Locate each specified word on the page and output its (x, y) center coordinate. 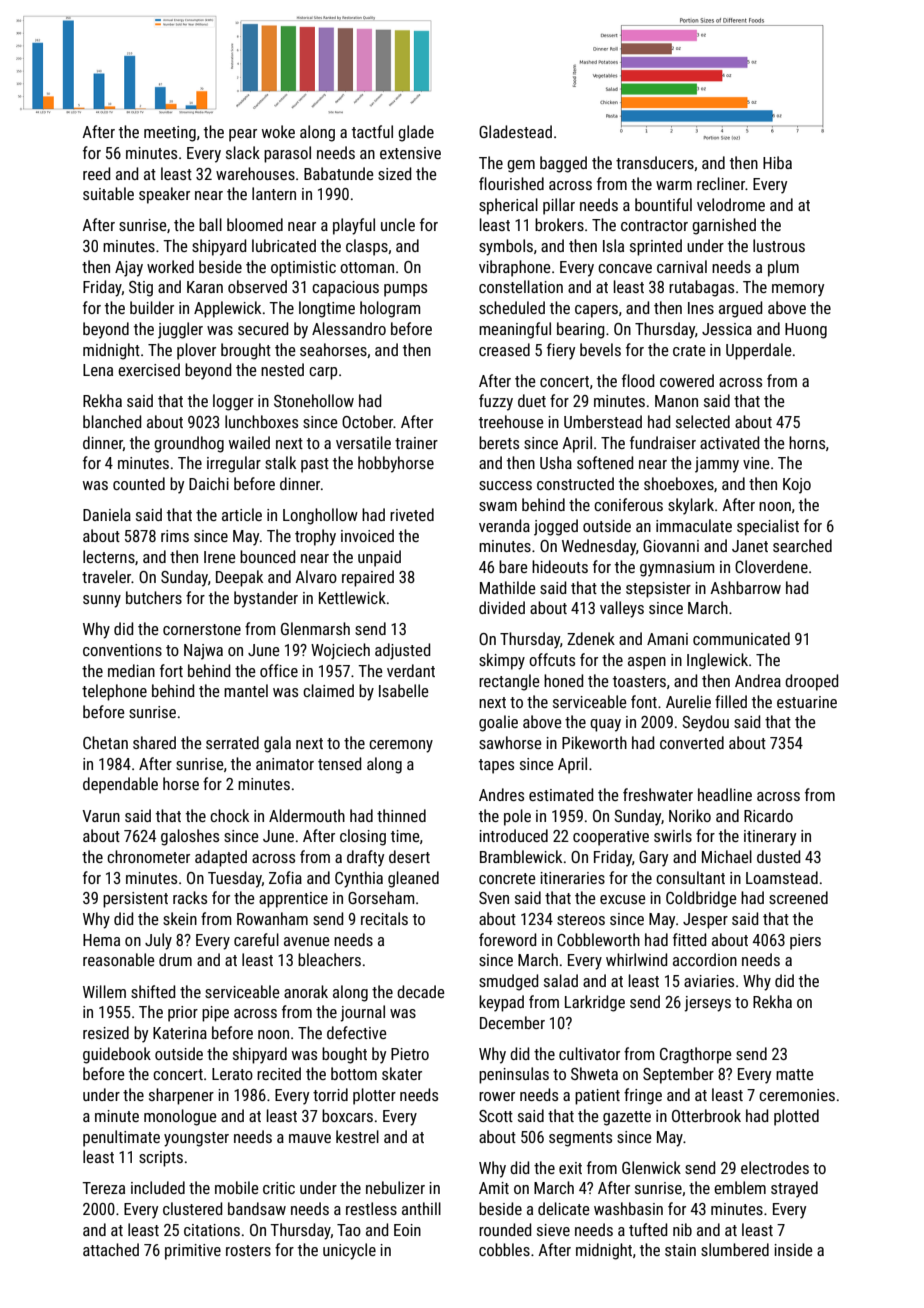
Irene (220, 557)
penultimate (121, 1138)
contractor (654, 225)
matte (795, 1074)
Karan (205, 287)
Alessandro (349, 328)
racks (190, 897)
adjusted (402, 651)
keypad (501, 1003)
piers (805, 942)
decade (421, 991)
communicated (741, 638)
